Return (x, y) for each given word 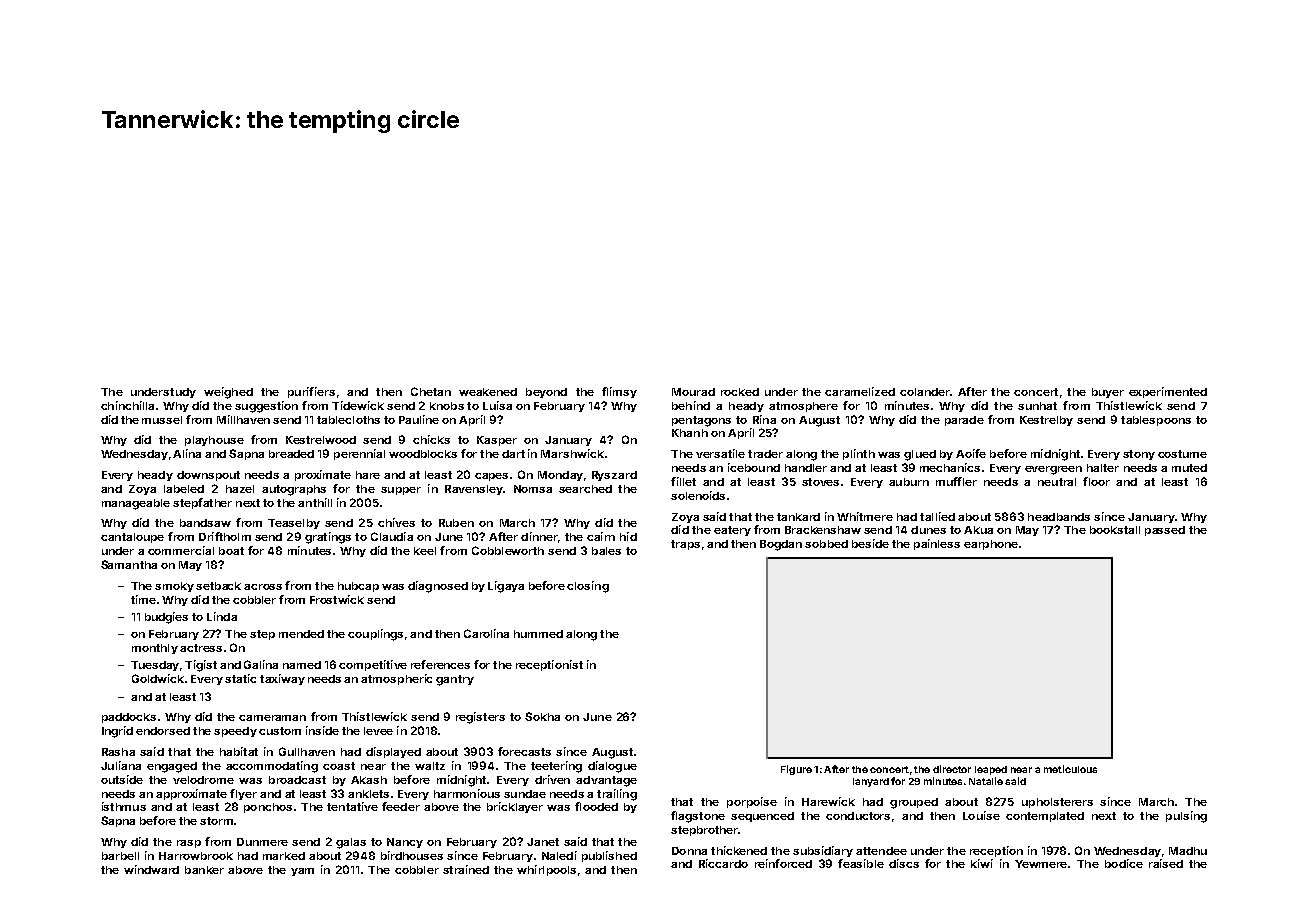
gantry (455, 680)
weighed (228, 393)
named (302, 665)
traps (685, 545)
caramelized (860, 391)
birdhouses (412, 855)
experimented (1168, 392)
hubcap (358, 587)
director (952, 769)
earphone (991, 545)
